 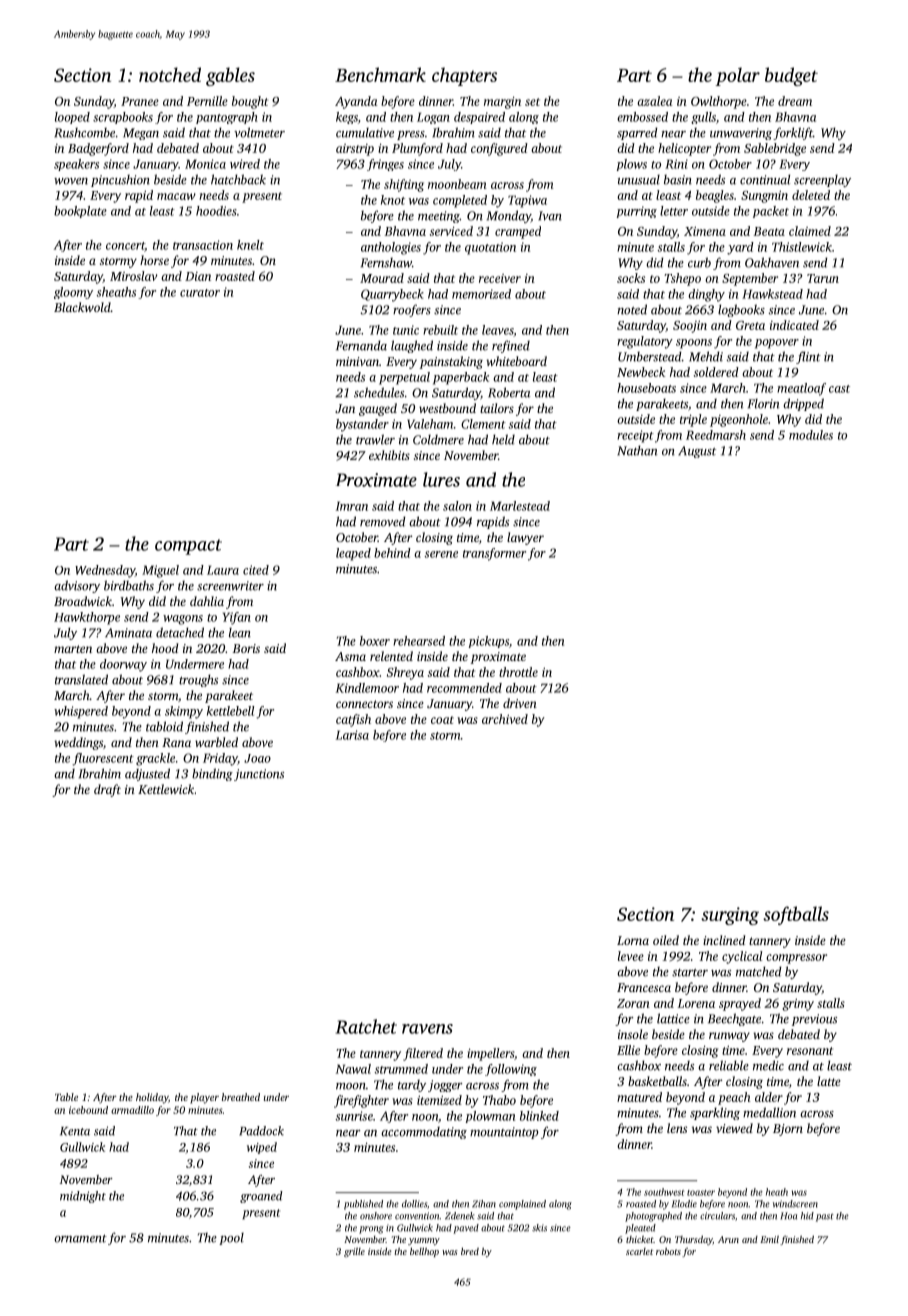 I want to click on pool, so click(x=231, y=1238).
